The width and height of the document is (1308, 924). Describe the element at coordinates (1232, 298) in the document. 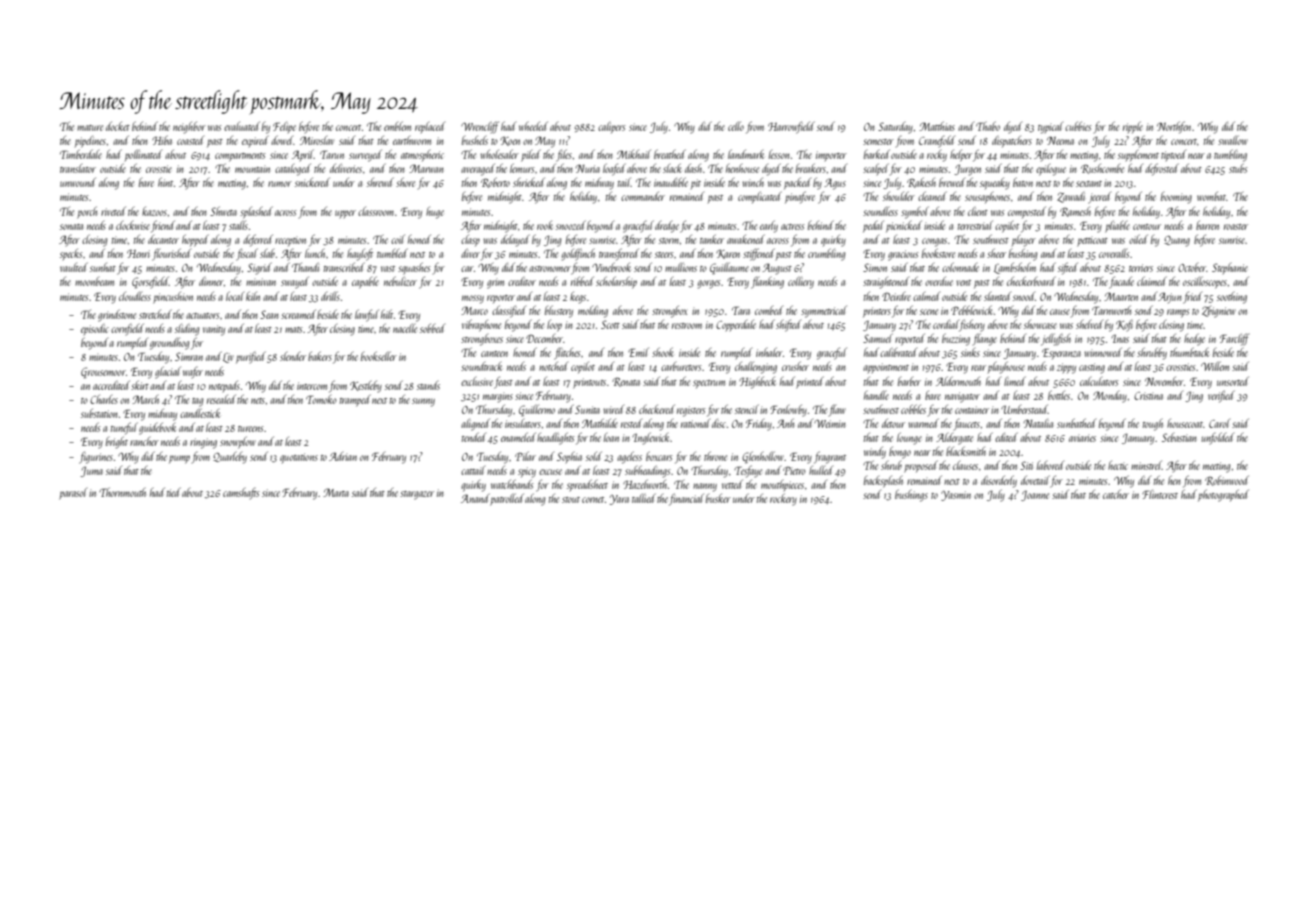

I see `soothing` at that location.
